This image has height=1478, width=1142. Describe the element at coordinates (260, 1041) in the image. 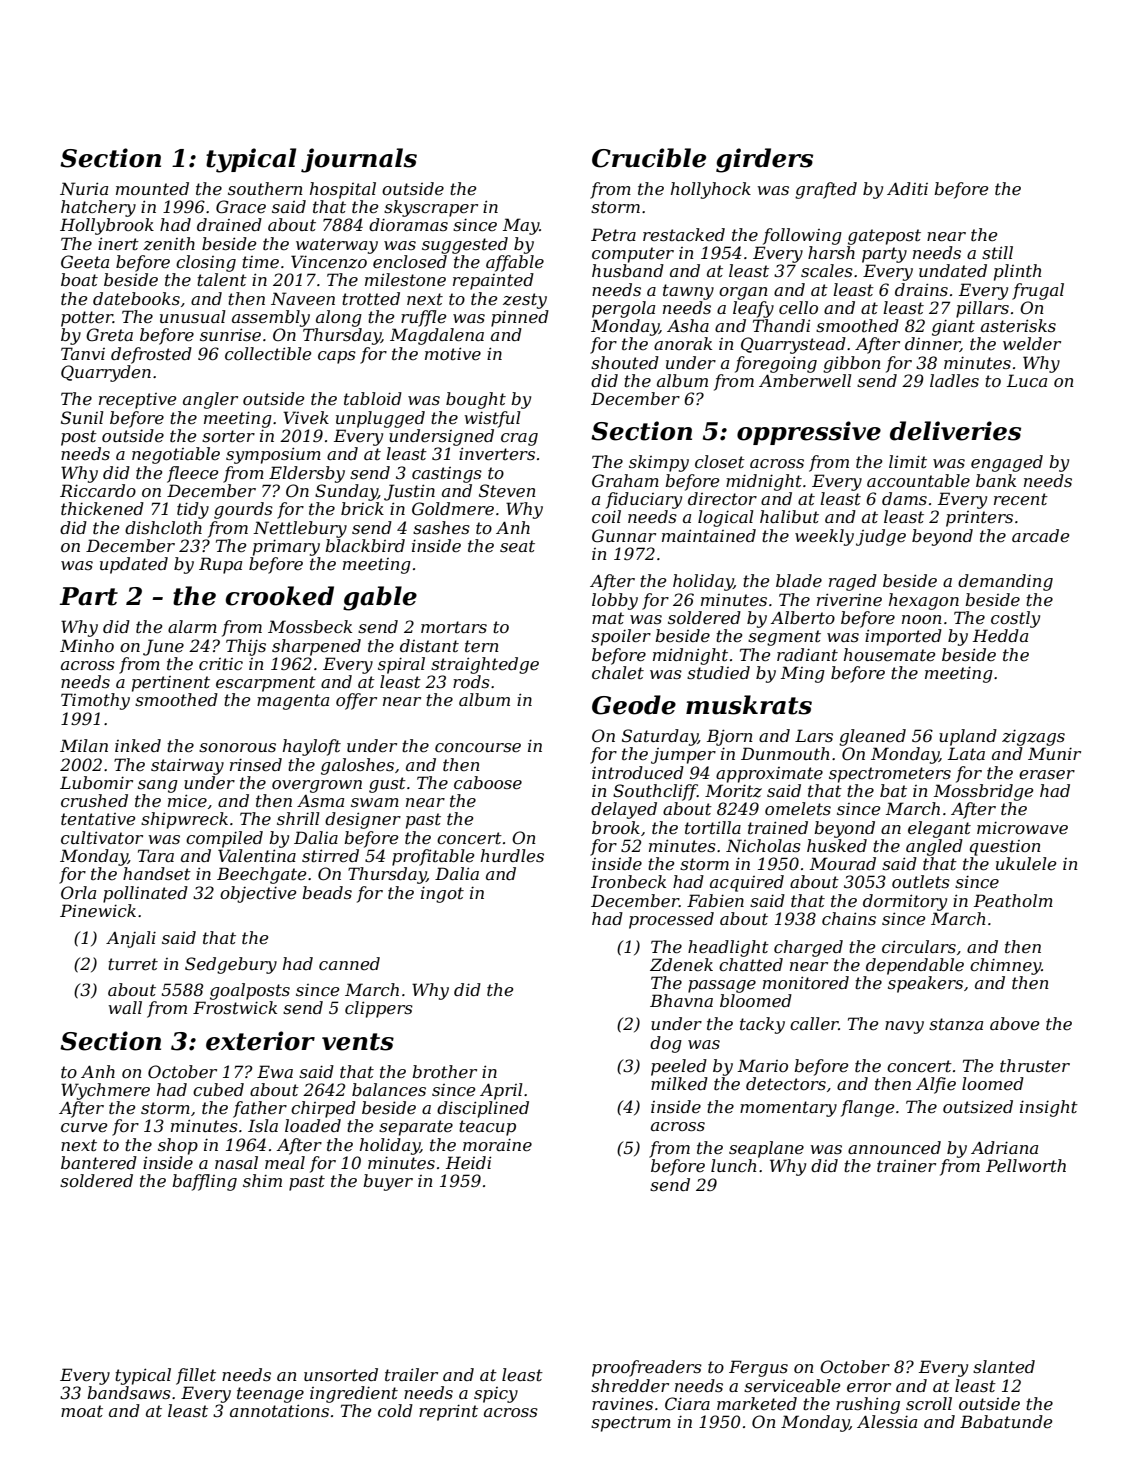

I see `exterior` at that location.
